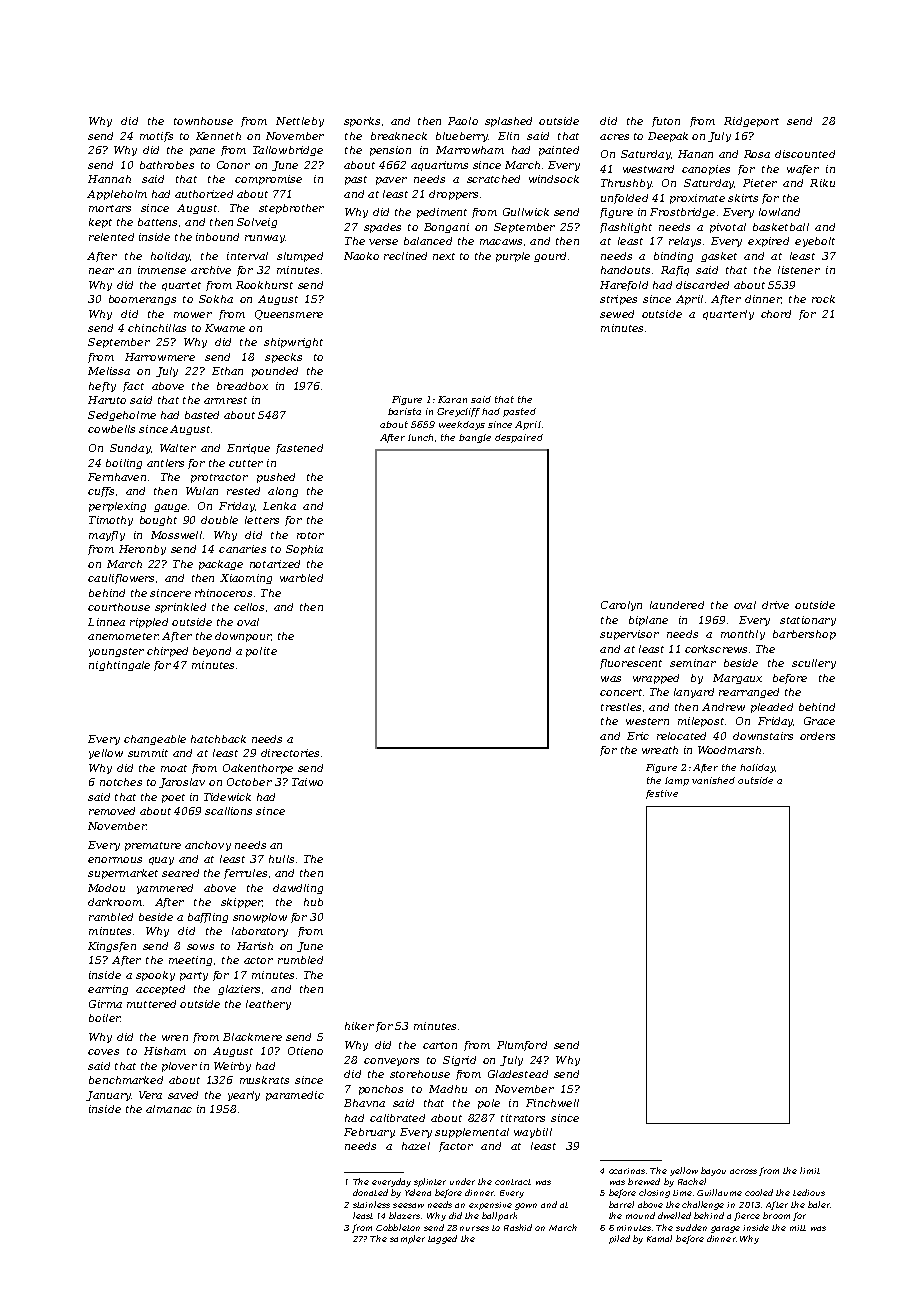  Describe the element at coordinates (225, 400) in the screenshot. I see `armrest` at that location.
